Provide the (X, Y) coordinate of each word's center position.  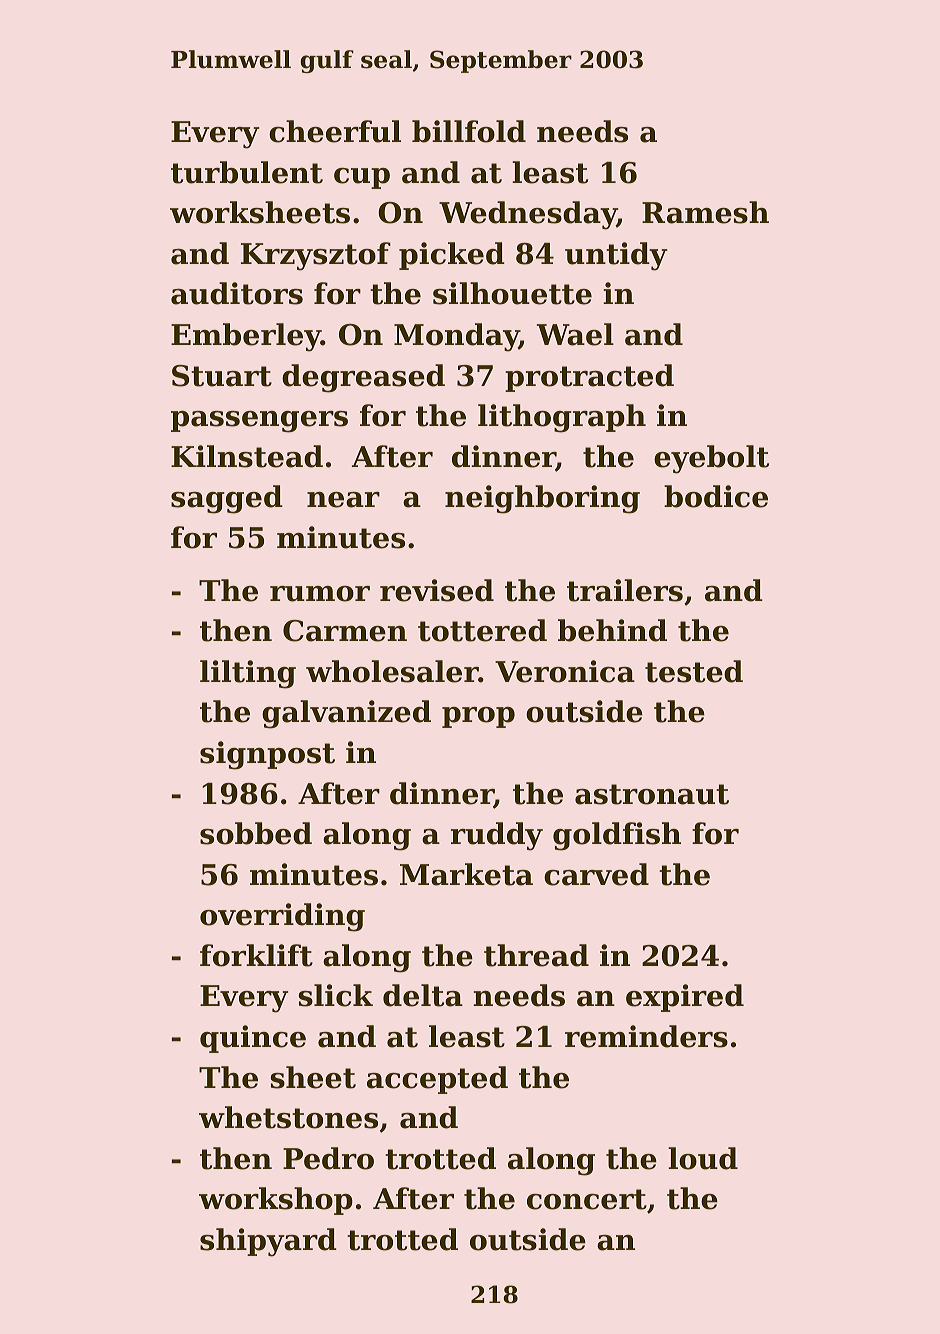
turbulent (247, 172)
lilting (248, 674)
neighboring (542, 499)
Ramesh (705, 212)
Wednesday (528, 215)
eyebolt (711, 459)
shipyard (268, 1242)
